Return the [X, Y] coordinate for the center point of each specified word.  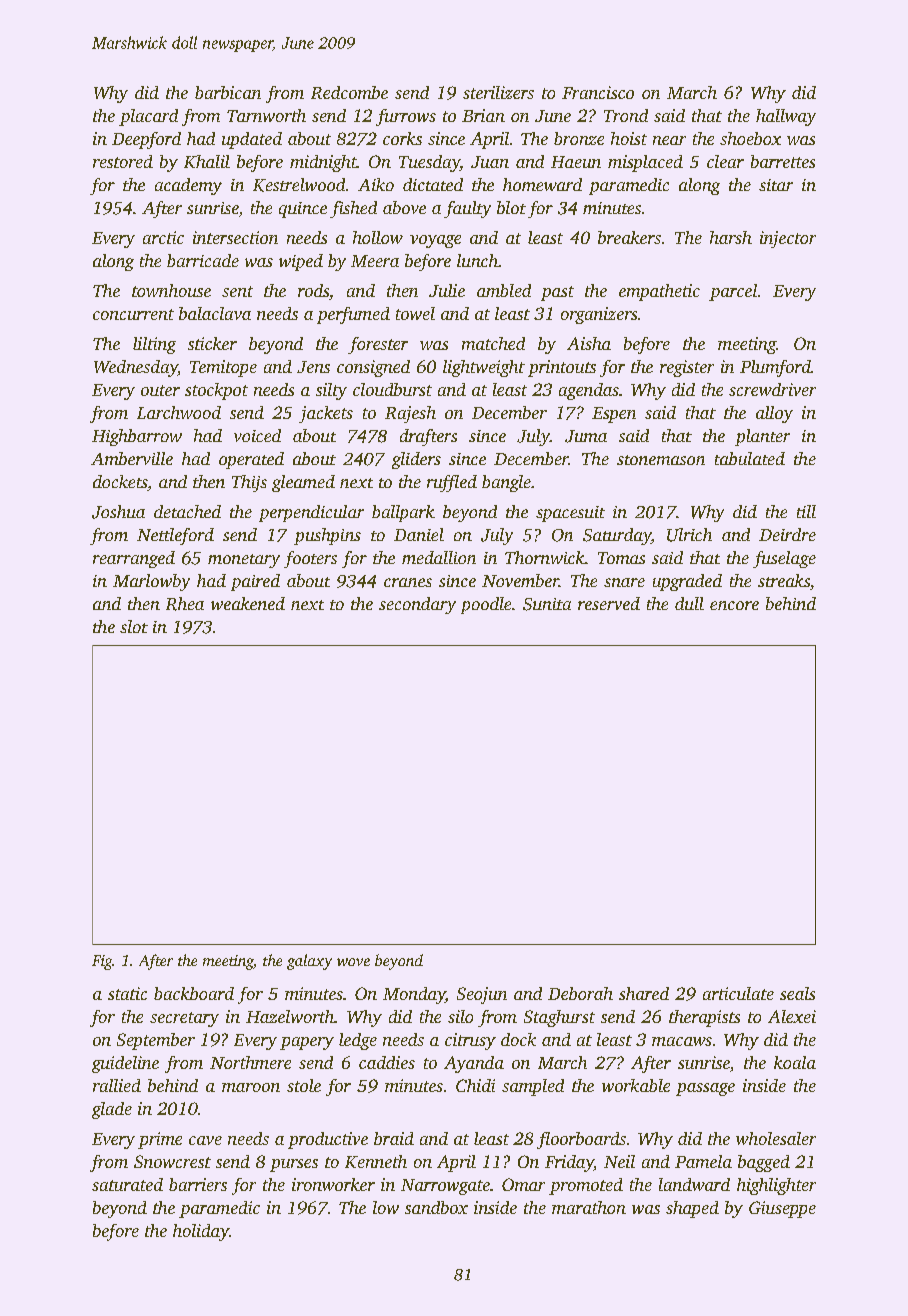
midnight [323, 163]
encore [734, 605]
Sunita [547, 604]
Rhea [185, 604]
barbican [228, 92]
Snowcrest [172, 1161]
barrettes [783, 161]
